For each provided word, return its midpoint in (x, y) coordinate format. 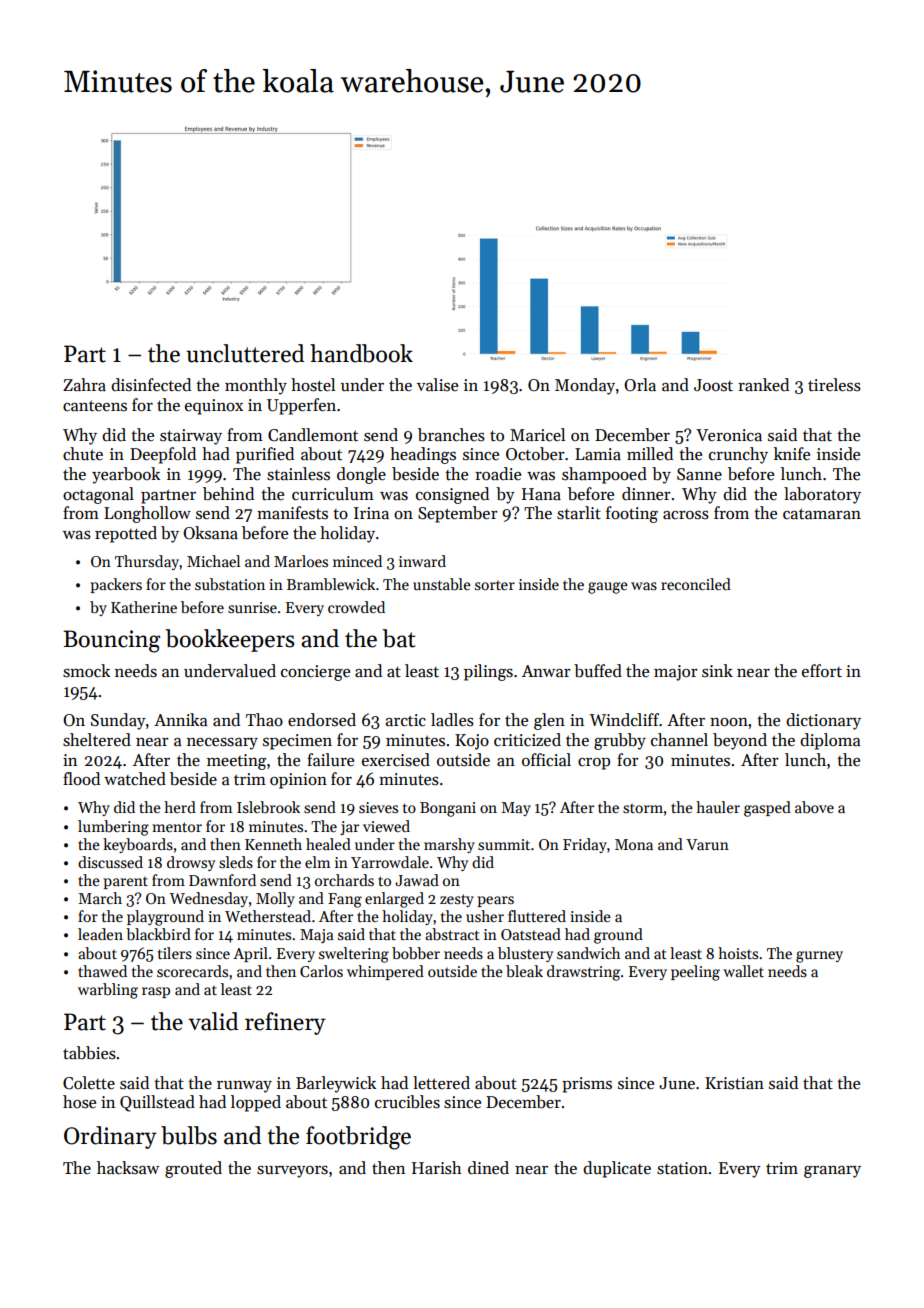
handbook (361, 353)
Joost (713, 385)
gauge (608, 588)
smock (86, 671)
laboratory (822, 495)
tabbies (89, 1053)
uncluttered (245, 353)
